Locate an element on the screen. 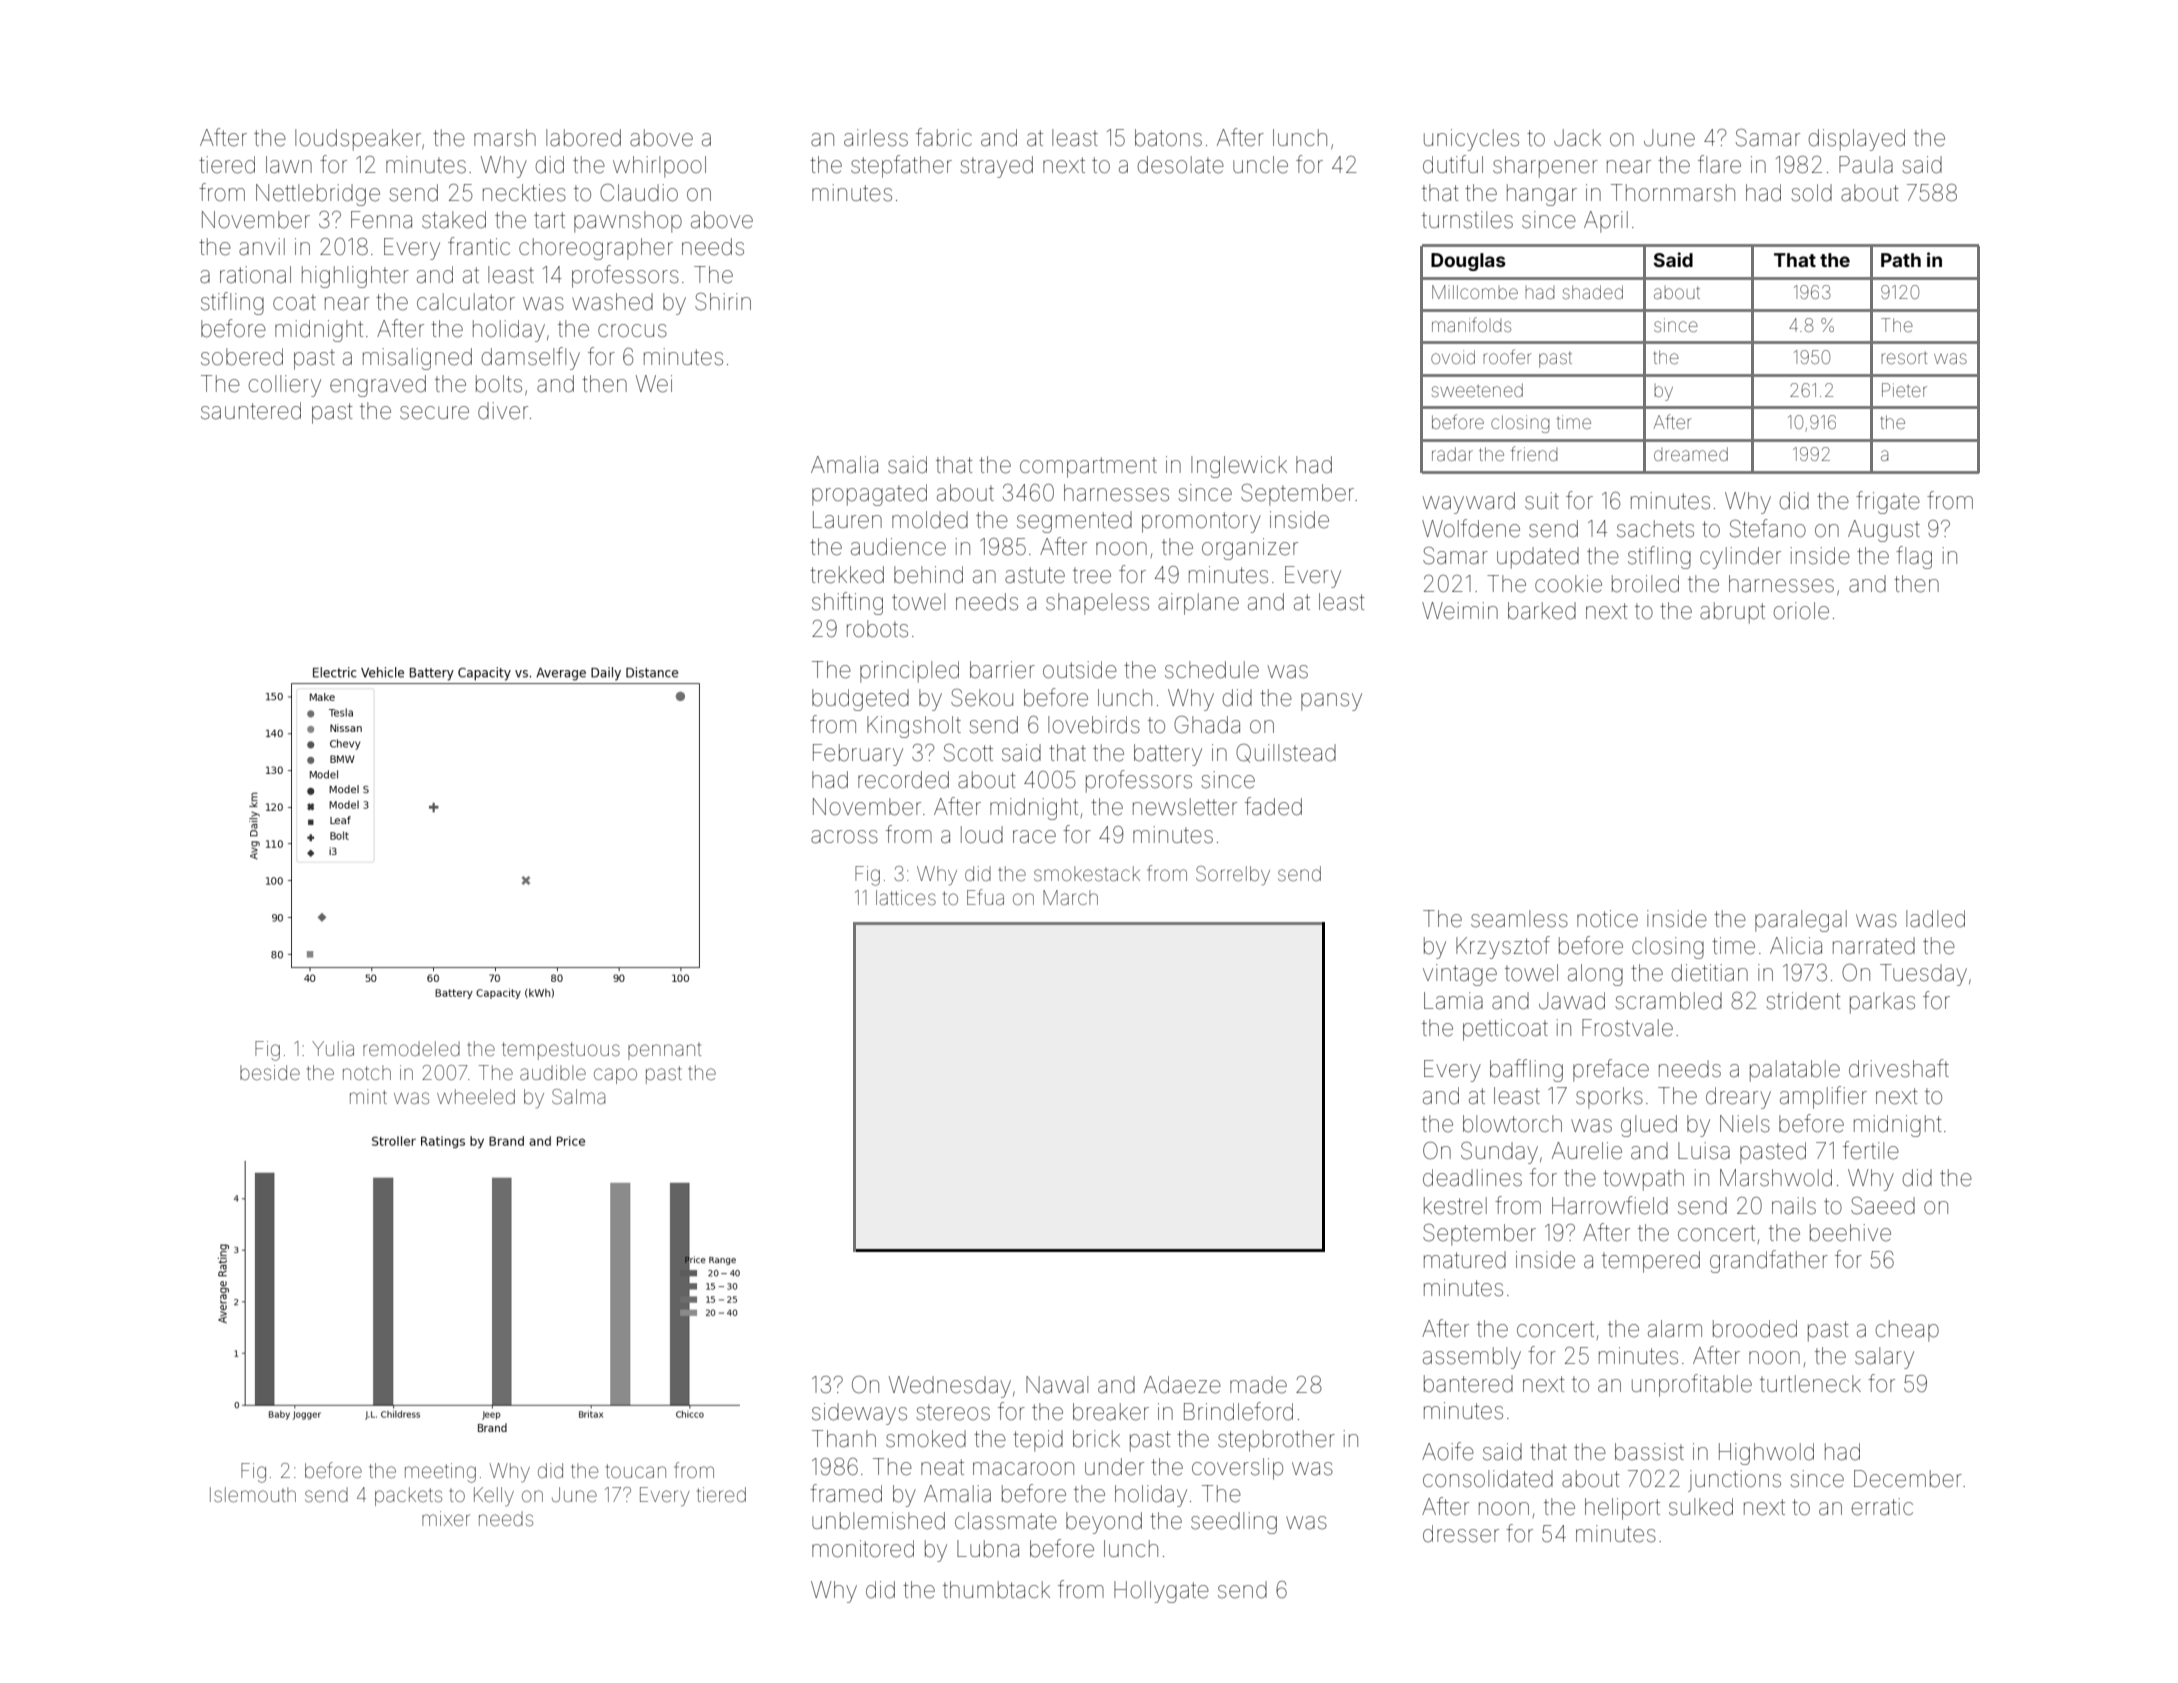  Islemouth is located at coordinates (253, 1494).
